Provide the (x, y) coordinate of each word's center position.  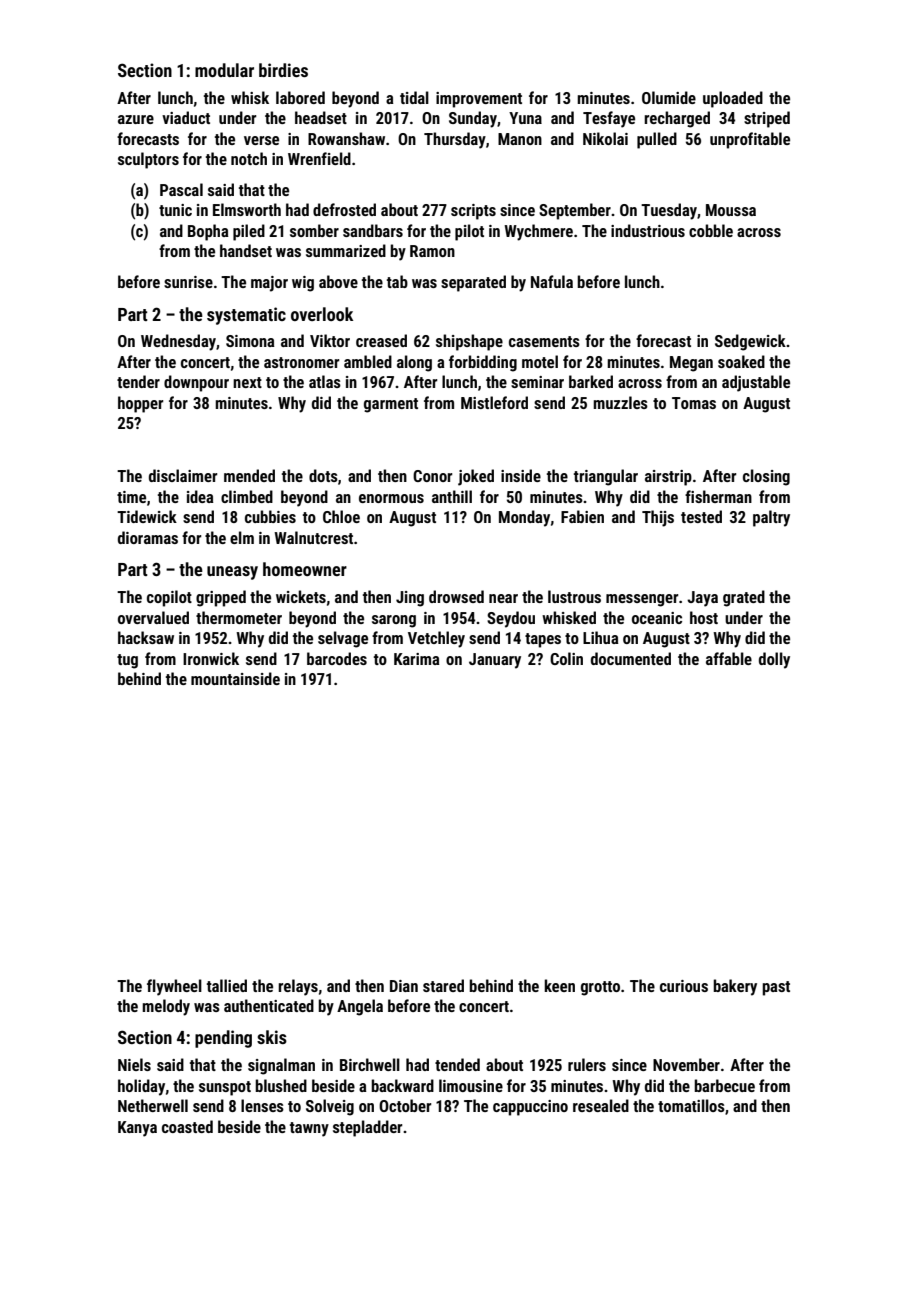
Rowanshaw (346, 138)
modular (224, 70)
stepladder (367, 1128)
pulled (657, 140)
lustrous (574, 596)
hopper (140, 404)
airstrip (668, 478)
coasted (187, 1126)
